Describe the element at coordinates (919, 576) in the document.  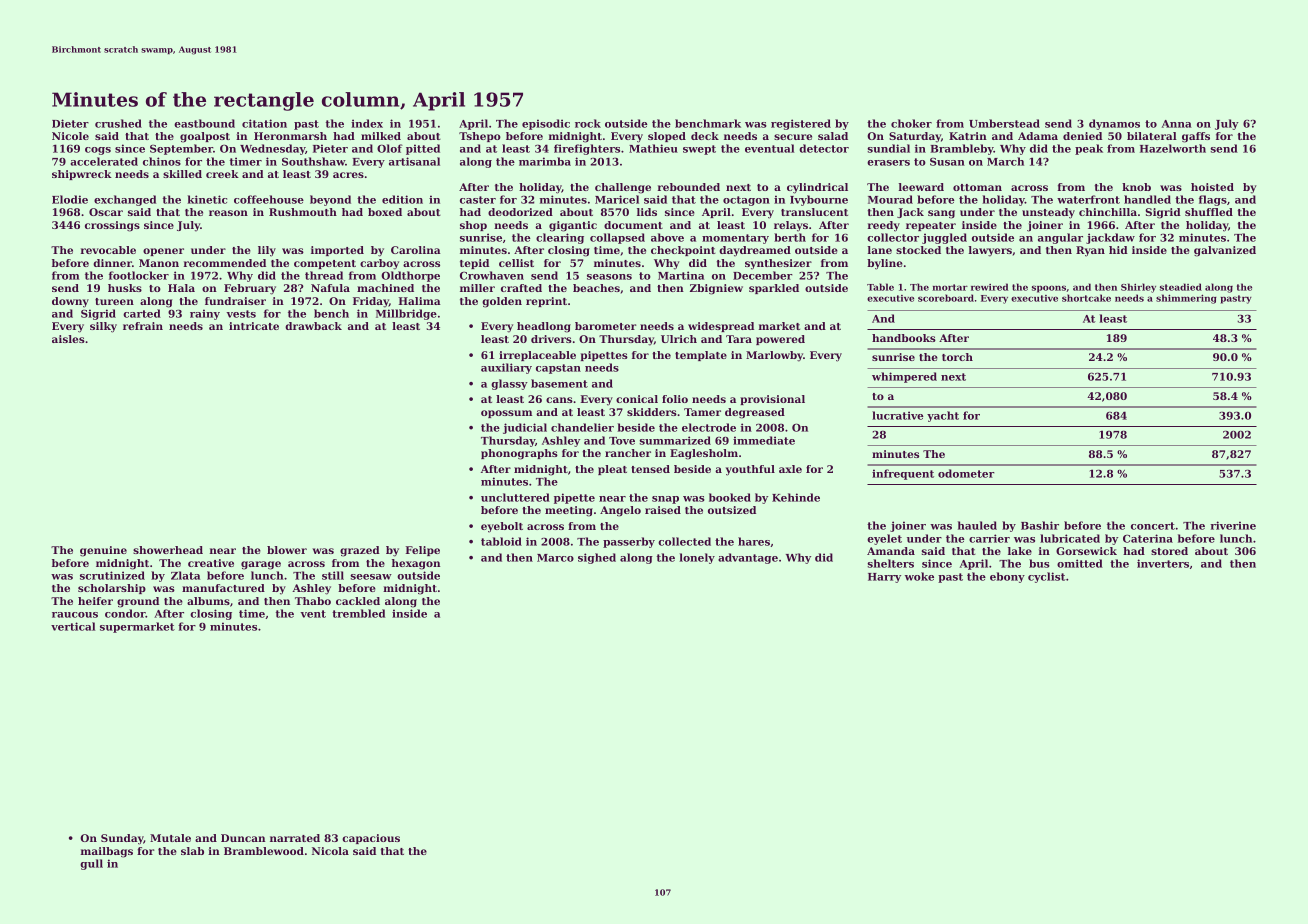
I see `woke` at that location.
